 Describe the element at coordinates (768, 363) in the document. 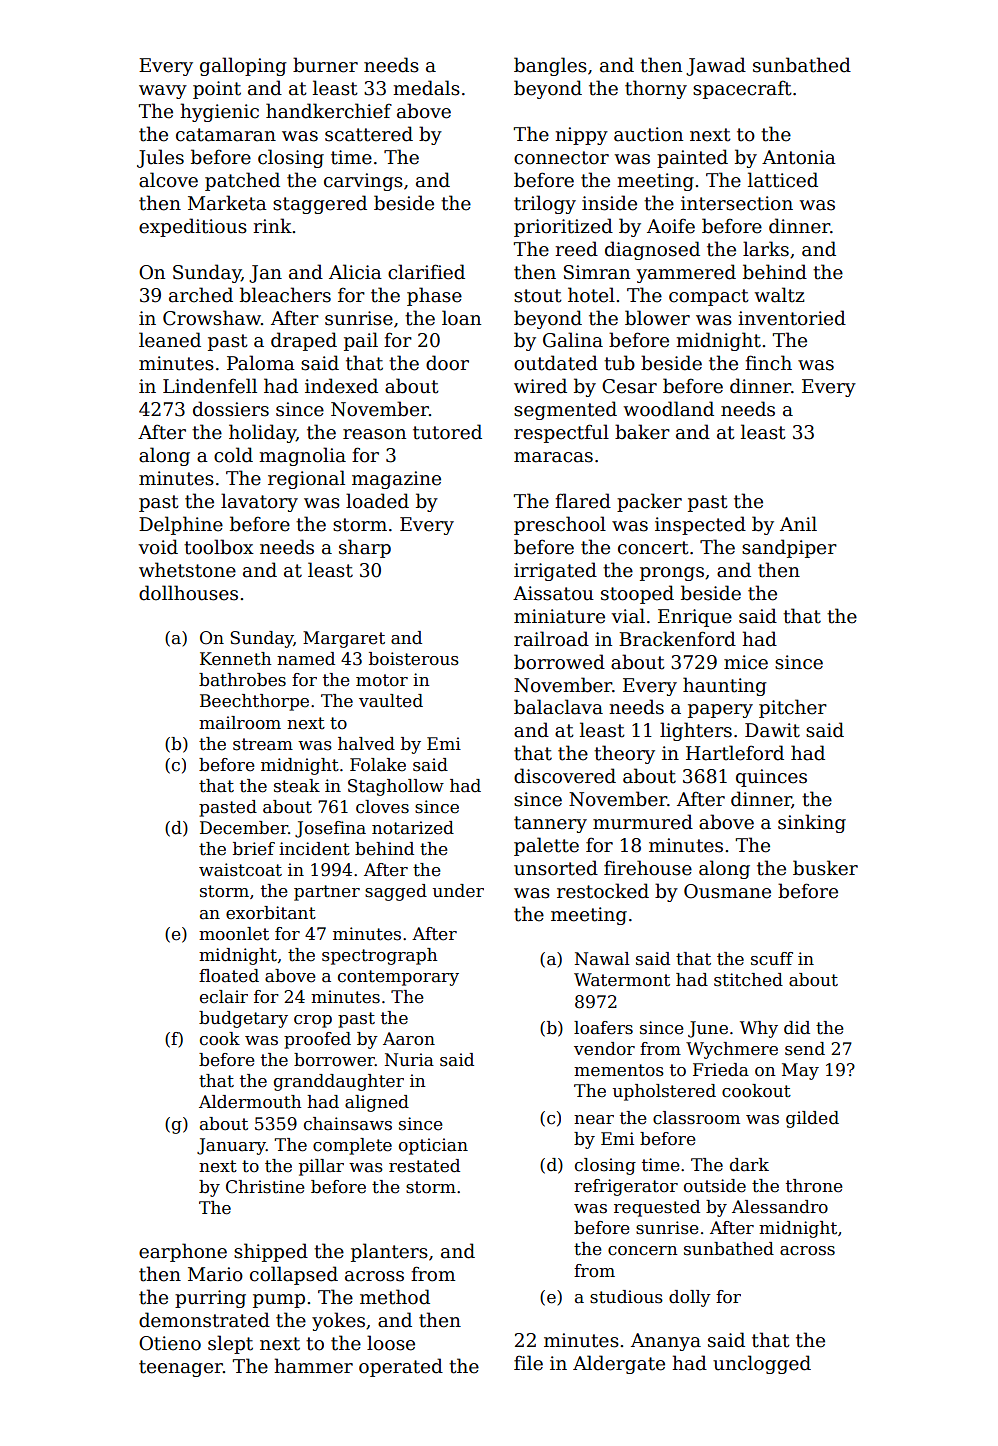

I see `finch` at that location.
